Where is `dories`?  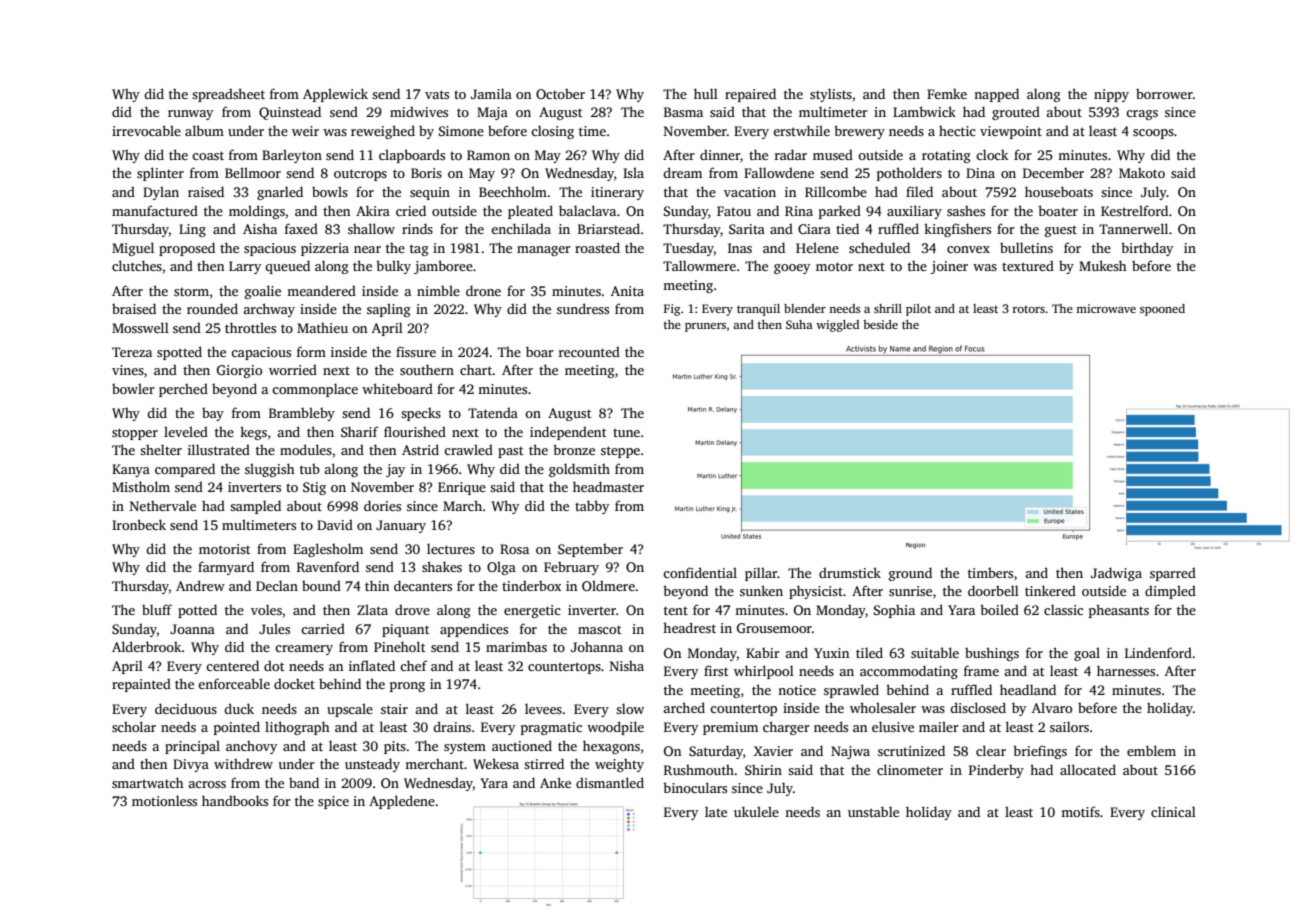
dories is located at coordinates (382, 505).
